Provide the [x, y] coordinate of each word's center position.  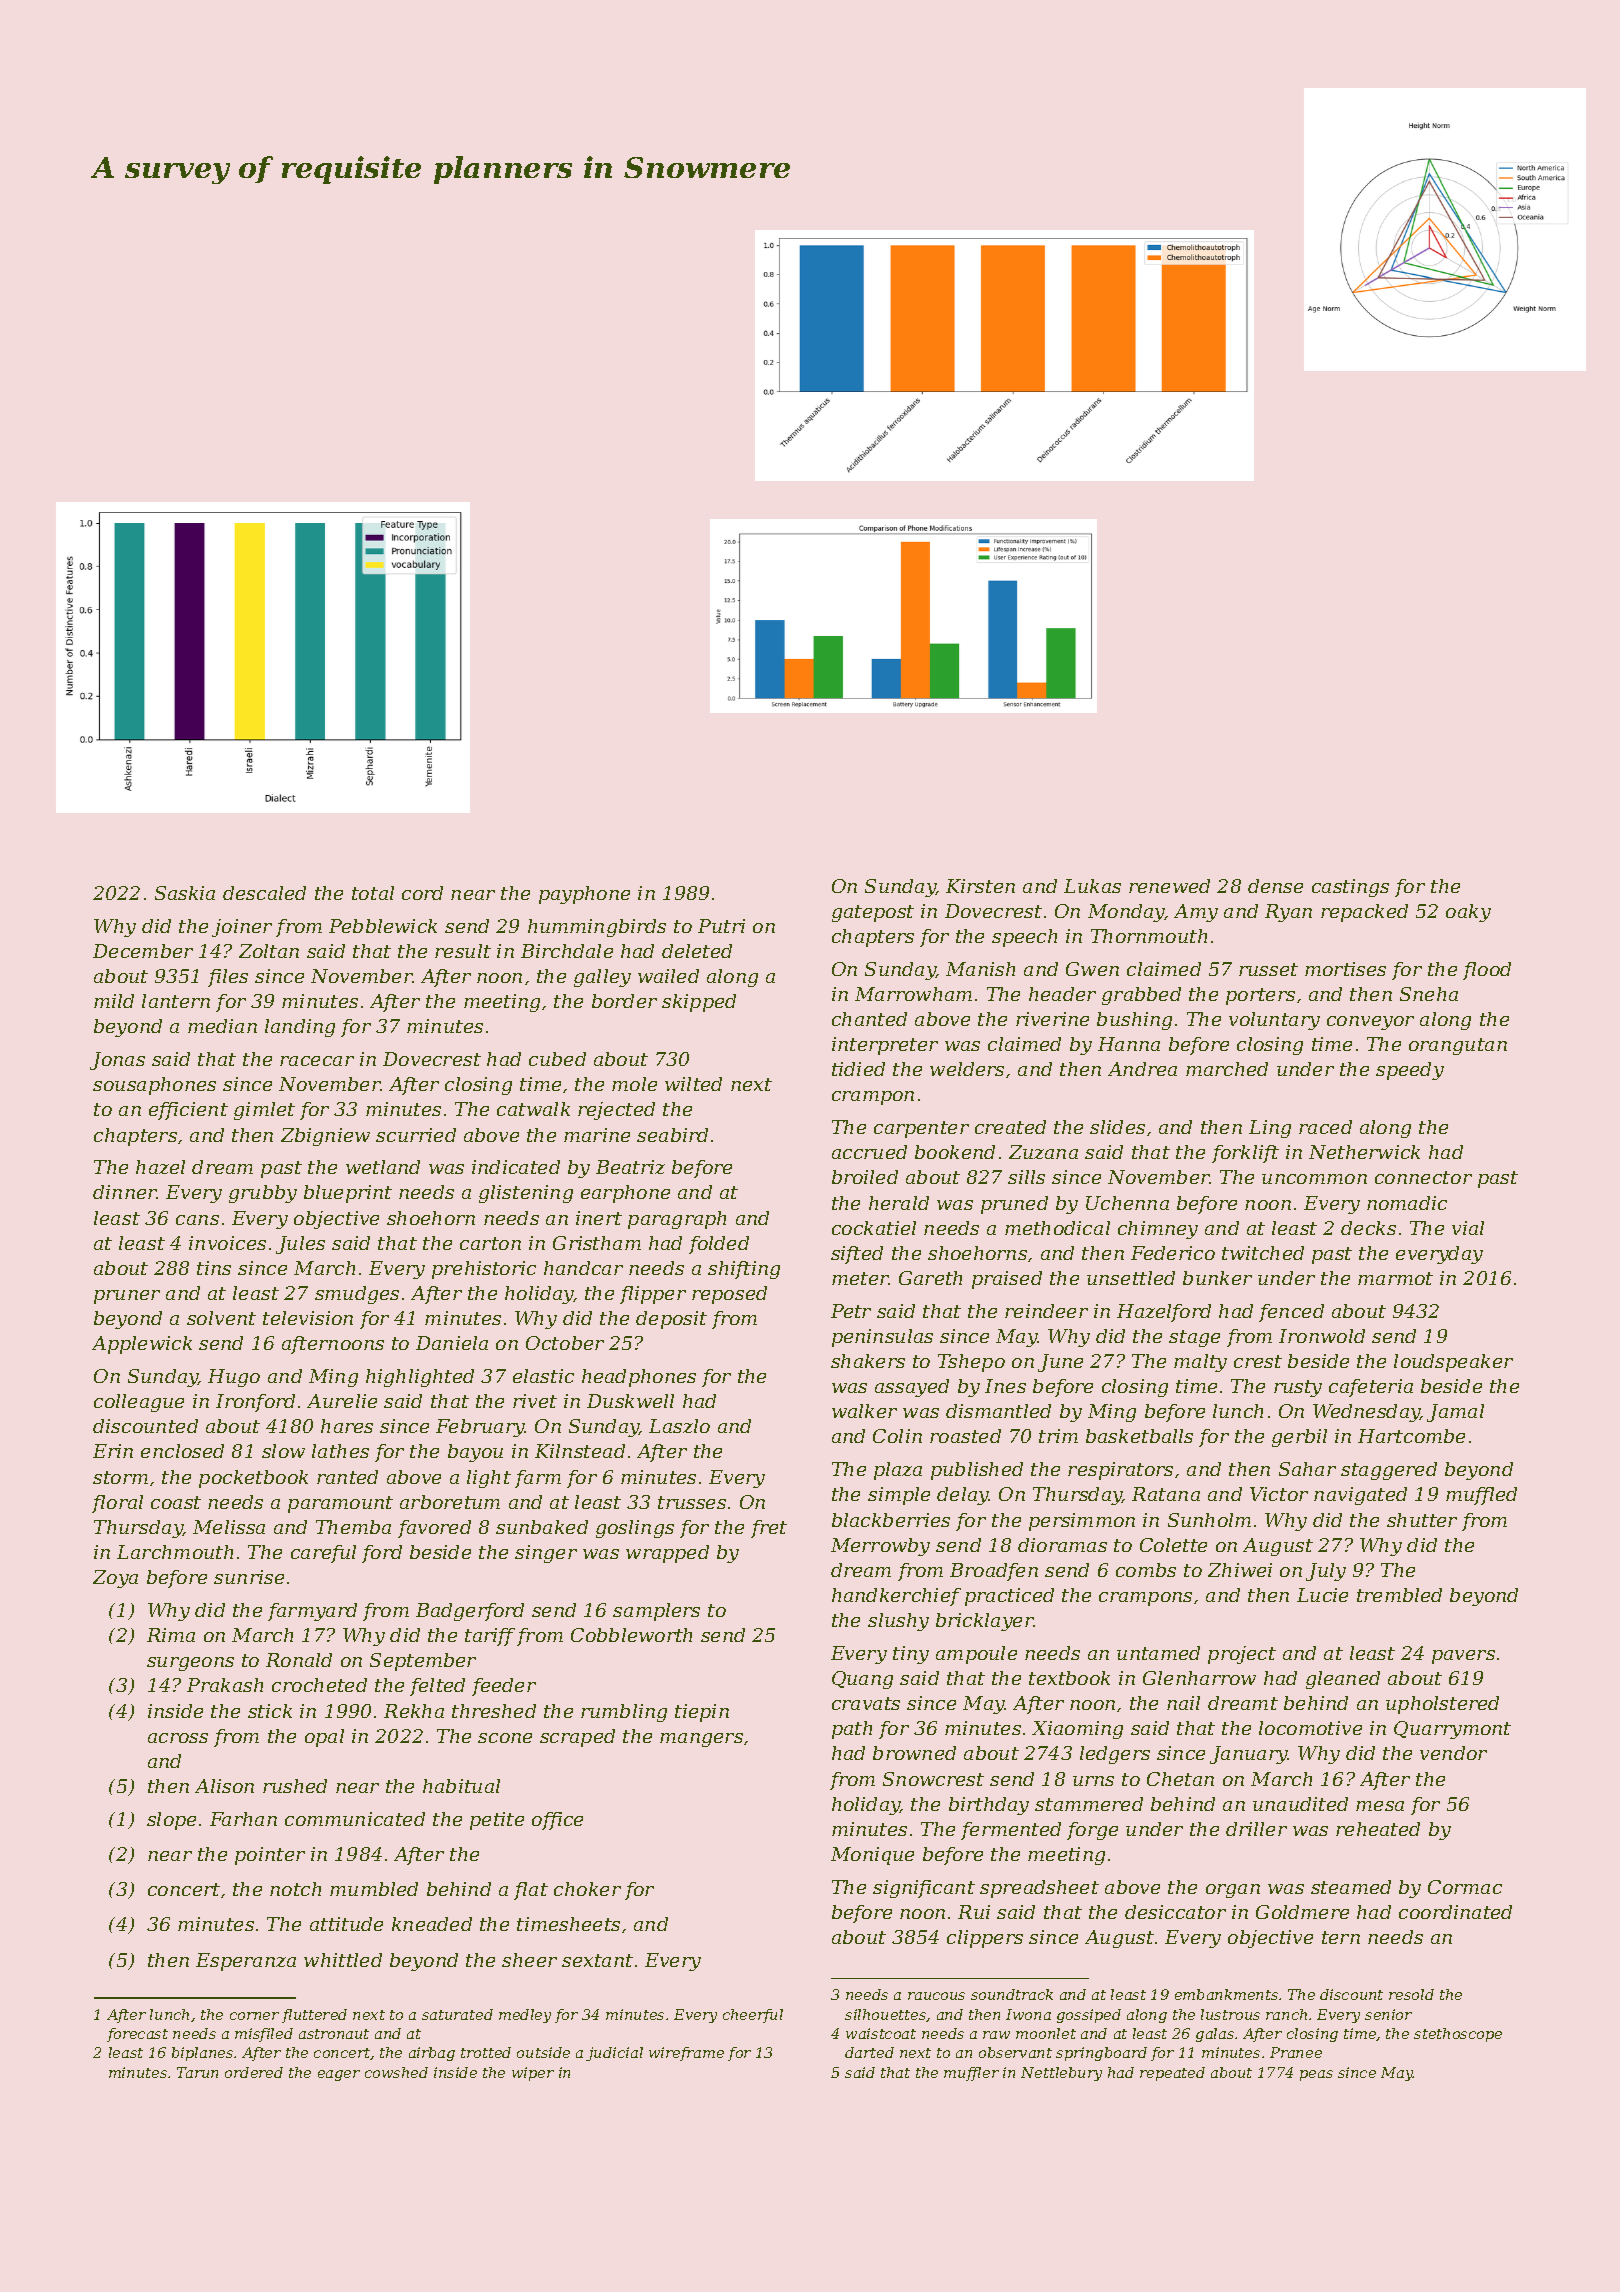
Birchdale [567, 951]
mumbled [374, 1889]
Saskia [185, 893]
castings [1350, 888]
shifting [744, 1270]
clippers [985, 1939]
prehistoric [484, 1270]
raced [1325, 1127]
